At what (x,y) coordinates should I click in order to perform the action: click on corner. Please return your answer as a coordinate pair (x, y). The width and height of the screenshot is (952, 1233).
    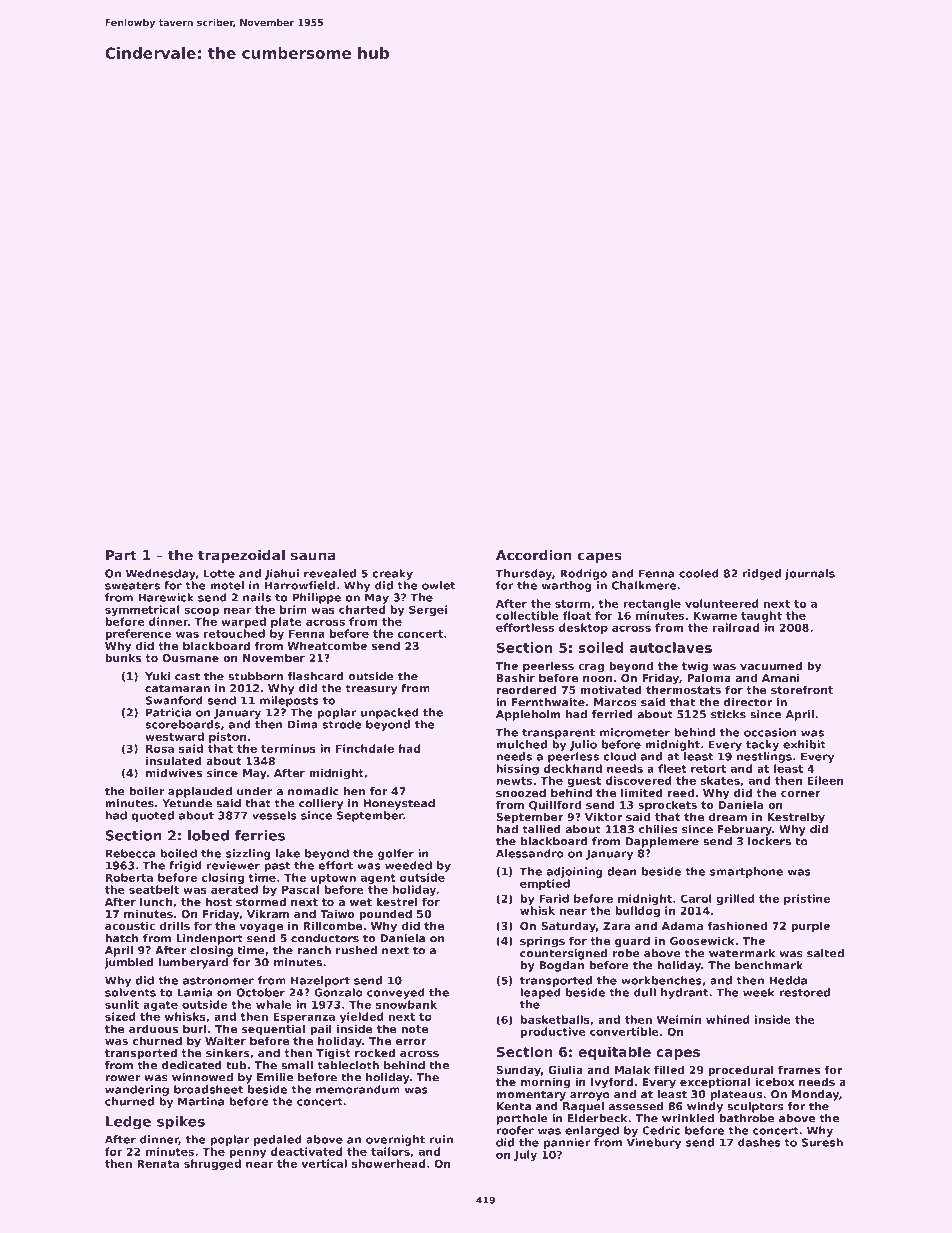
    Looking at the image, I should click on (801, 794).
